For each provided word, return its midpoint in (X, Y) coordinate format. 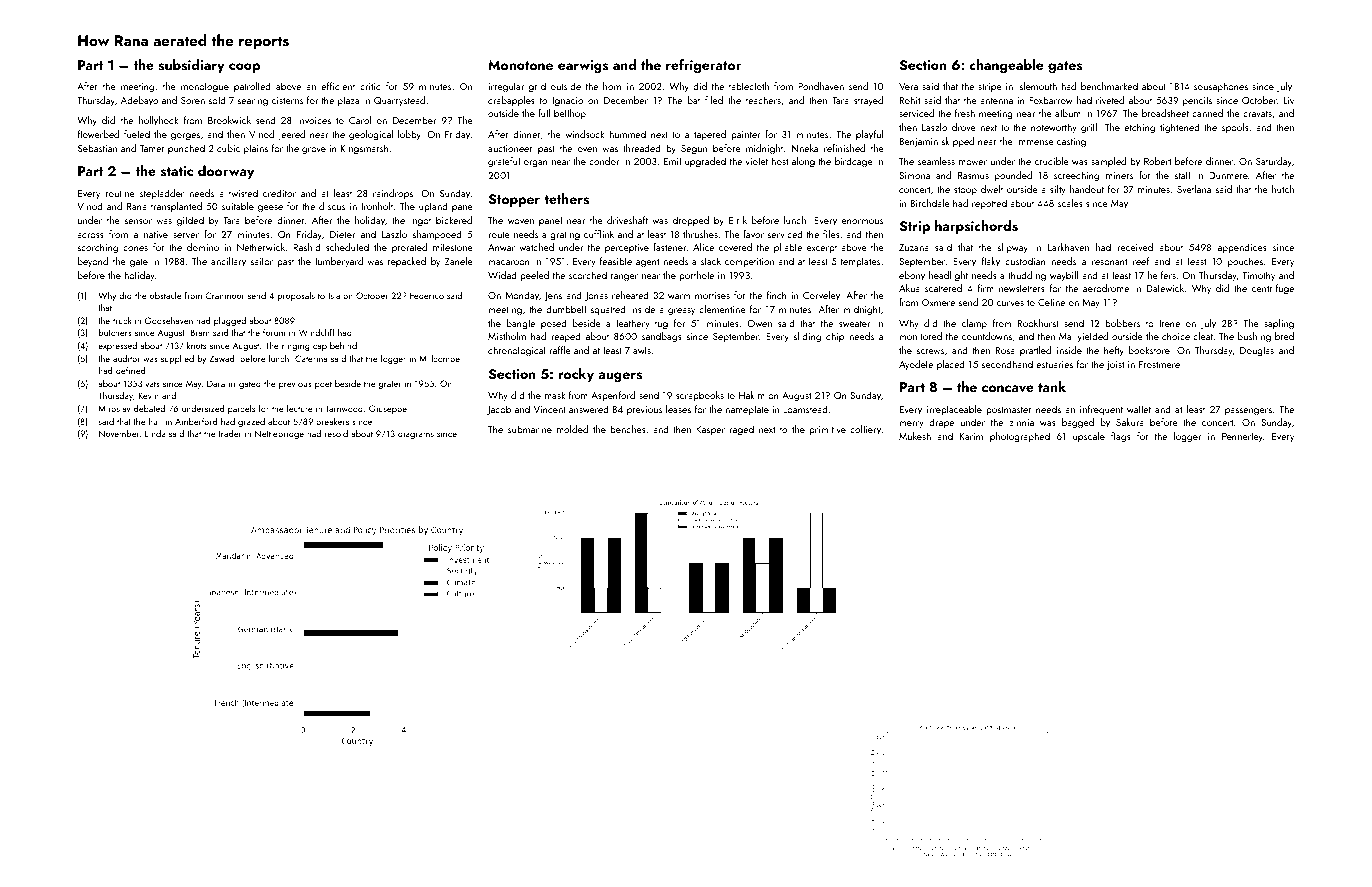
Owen (759, 323)
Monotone (520, 65)
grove (314, 151)
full (544, 113)
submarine (530, 429)
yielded (1093, 337)
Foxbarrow (1051, 100)
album (1068, 113)
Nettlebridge (279, 434)
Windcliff (317, 332)
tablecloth (749, 86)
